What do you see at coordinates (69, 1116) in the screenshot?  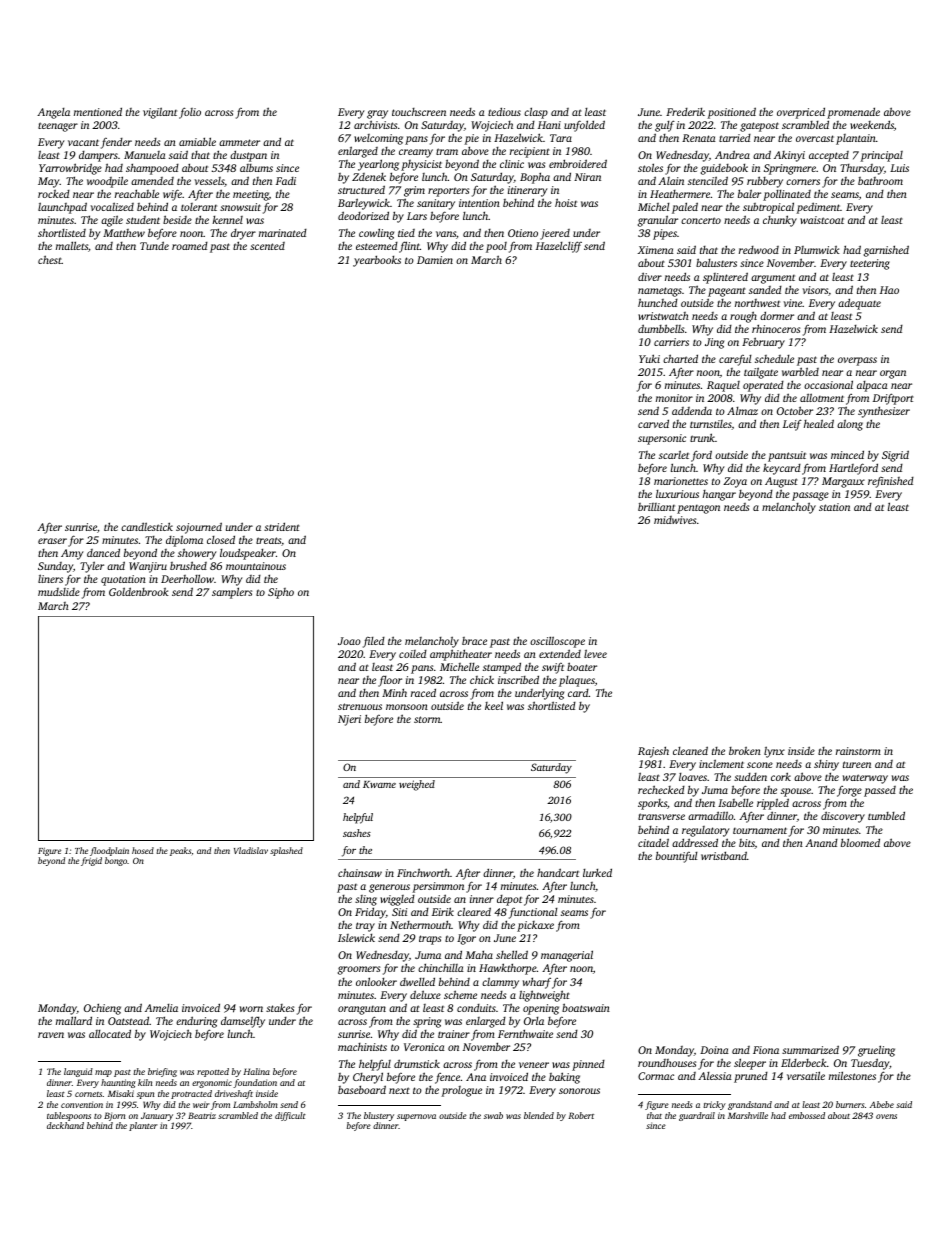 I see `tablespoons` at bounding box center [69, 1116].
